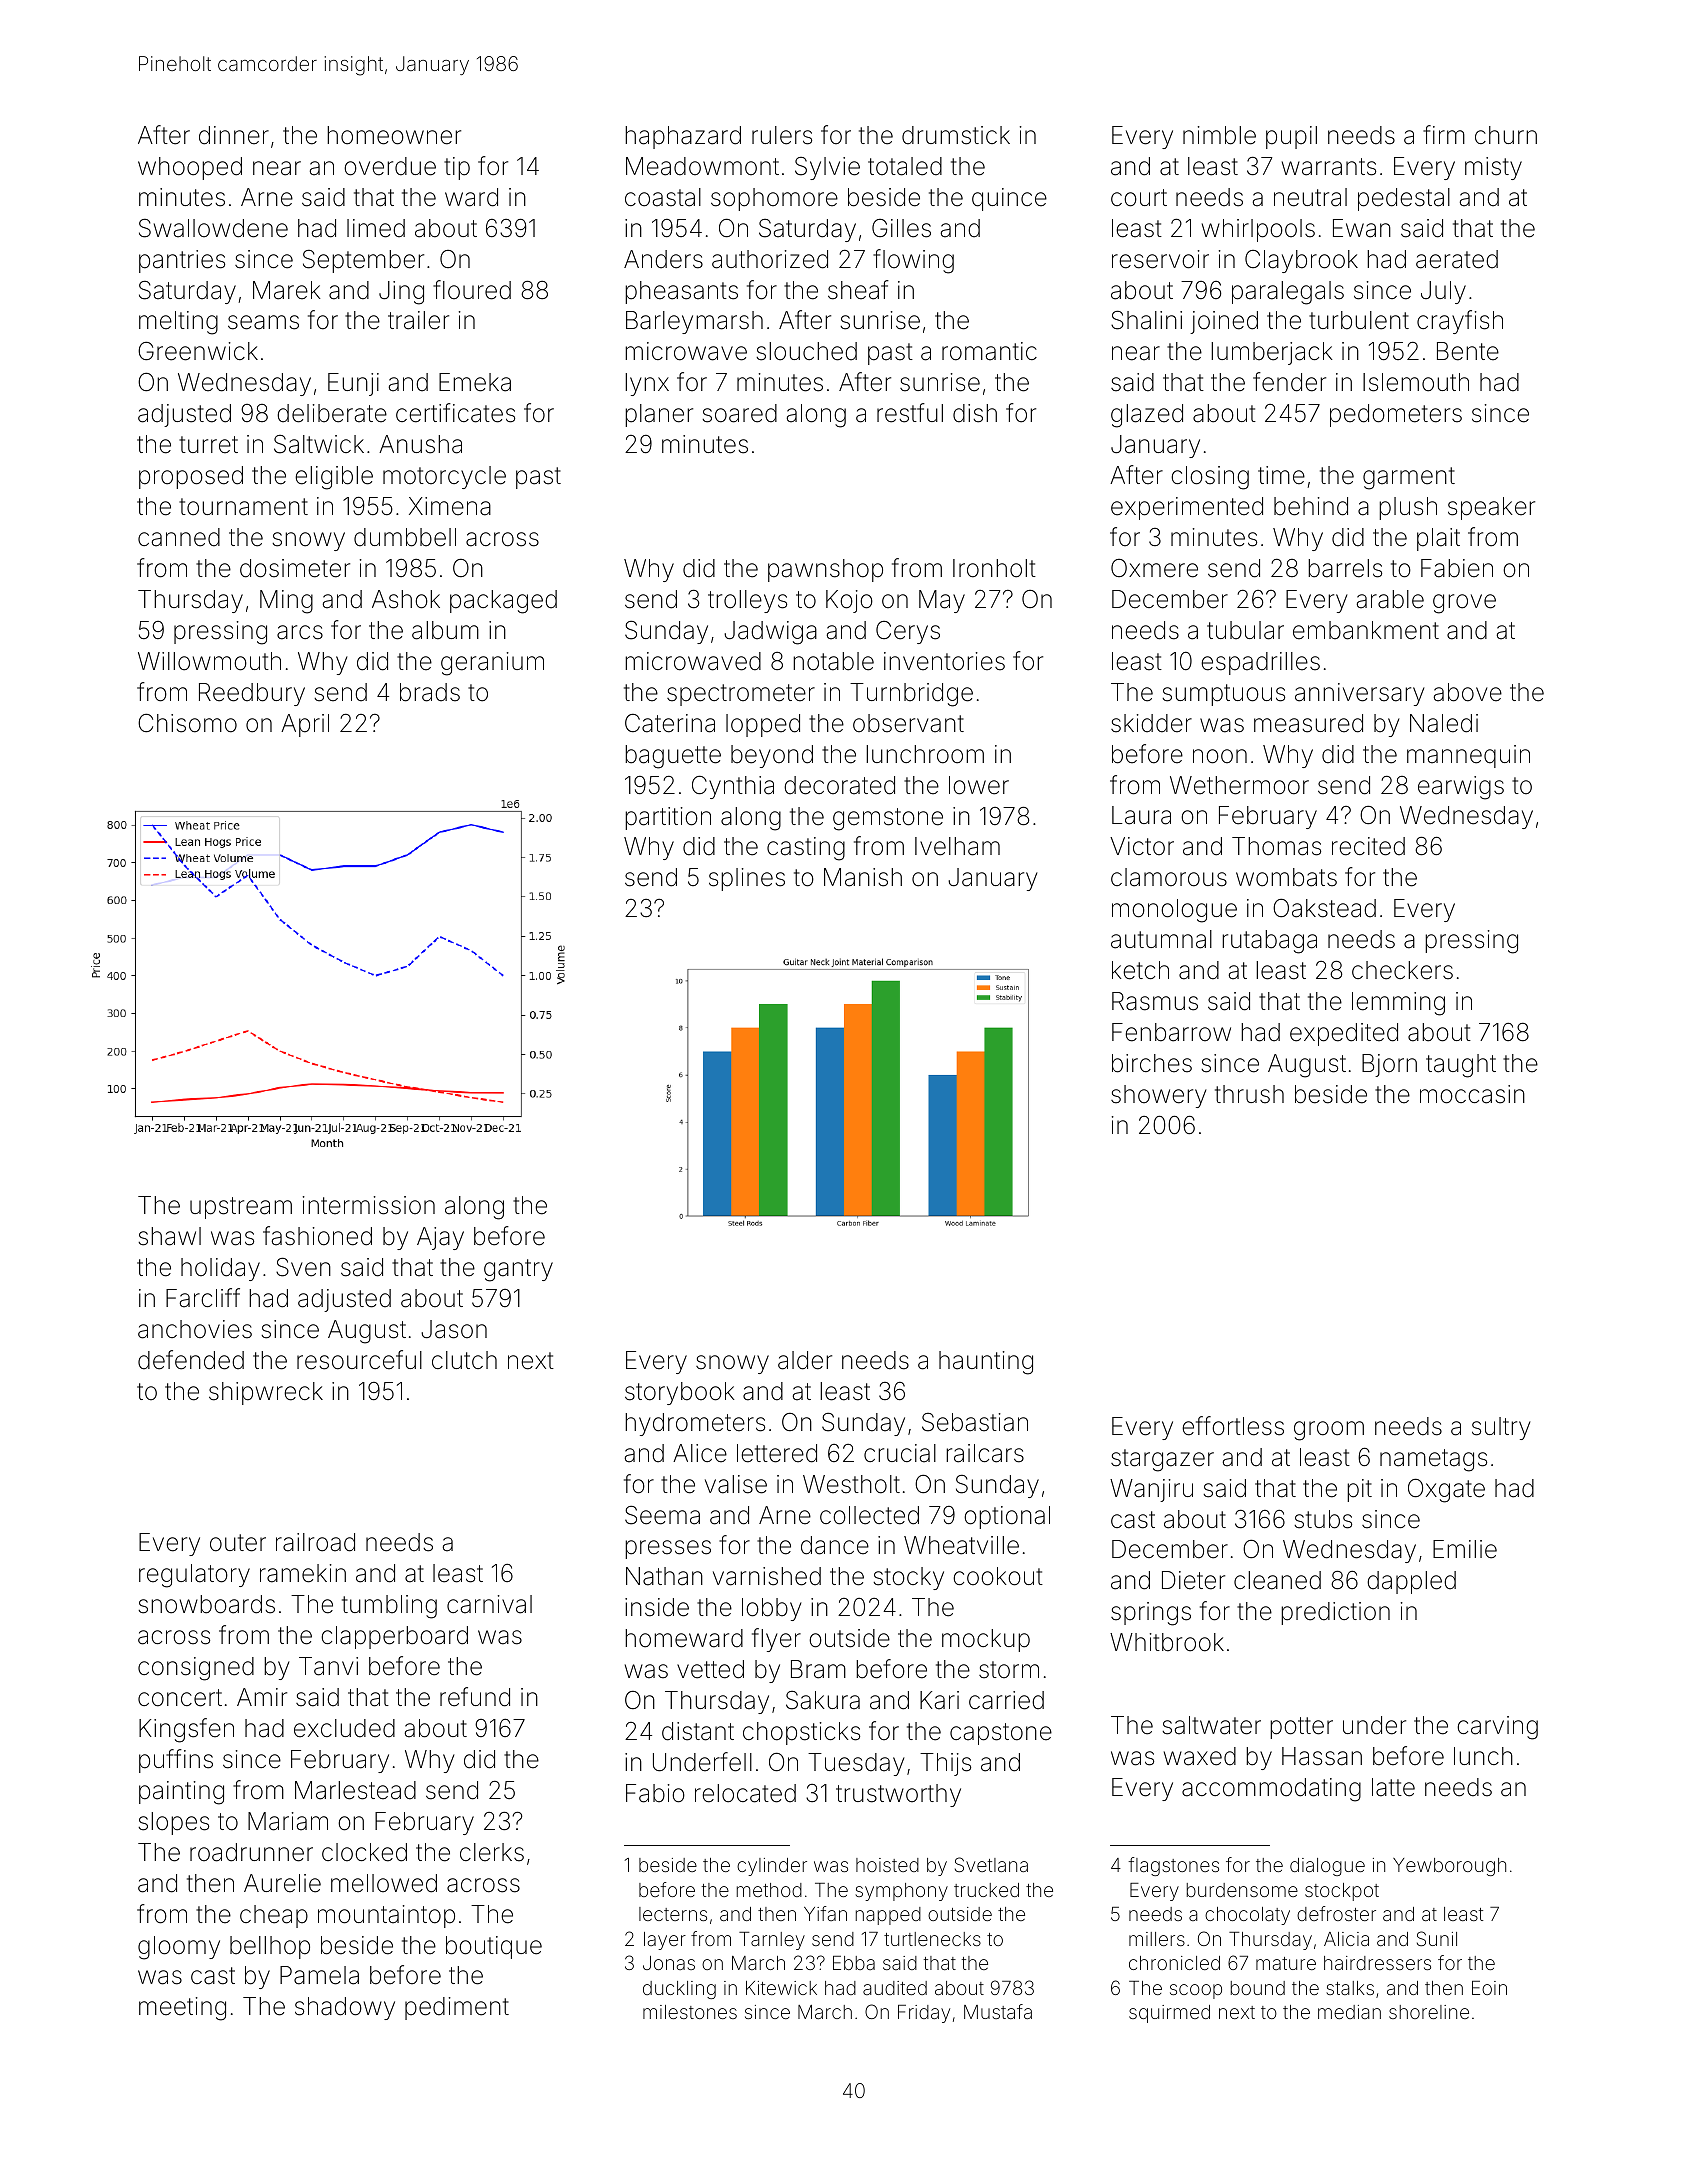 The image size is (1683, 2178). What do you see at coordinates (454, 1329) in the document?
I see `Jason` at bounding box center [454, 1329].
